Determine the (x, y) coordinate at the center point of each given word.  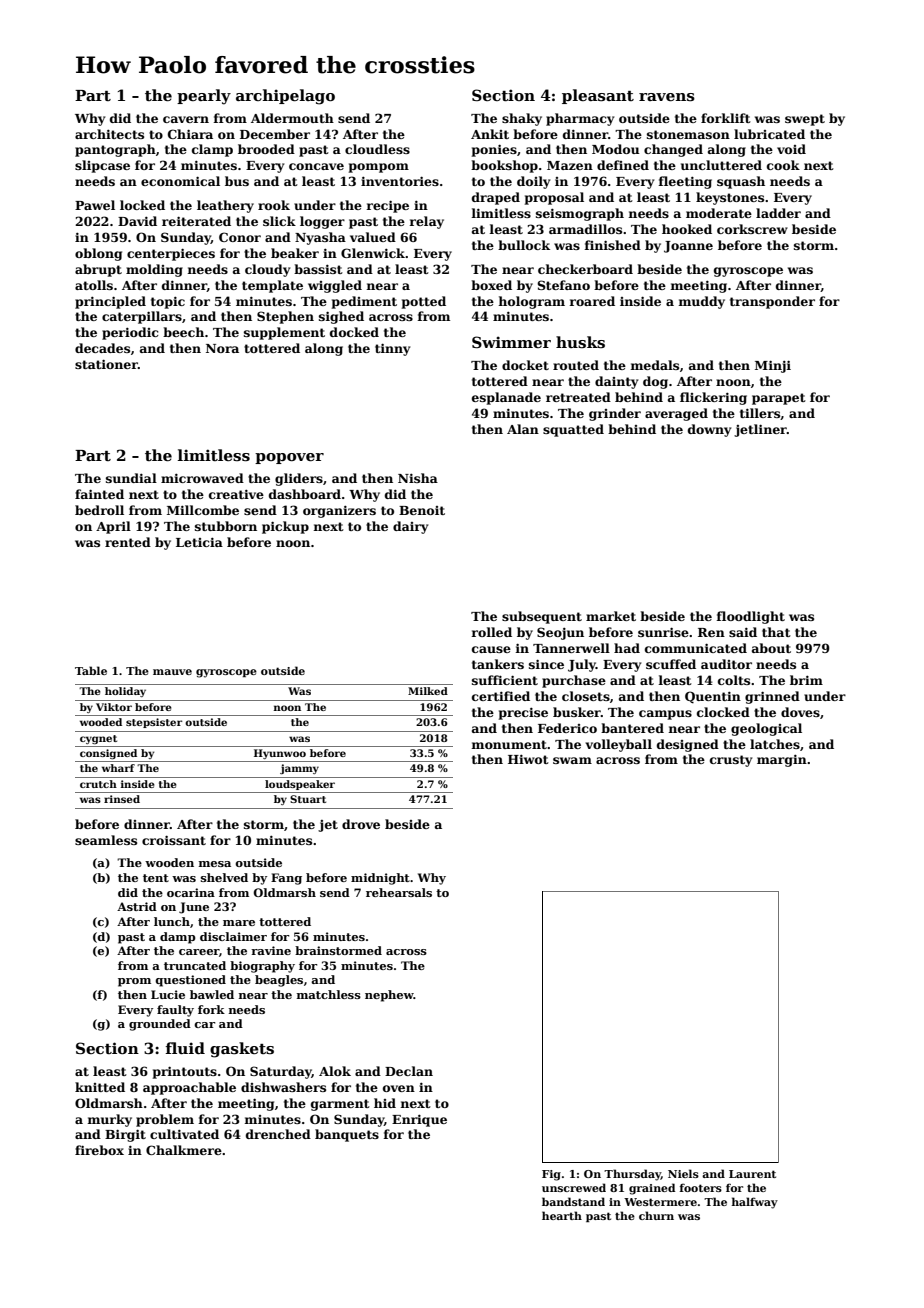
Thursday (632, 1175)
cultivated (184, 1134)
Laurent (752, 1174)
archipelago (285, 97)
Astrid (137, 906)
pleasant (598, 96)
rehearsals (399, 892)
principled (110, 302)
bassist (318, 269)
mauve (172, 672)
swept (805, 120)
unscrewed (574, 1187)
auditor (726, 664)
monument (509, 744)
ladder (778, 213)
